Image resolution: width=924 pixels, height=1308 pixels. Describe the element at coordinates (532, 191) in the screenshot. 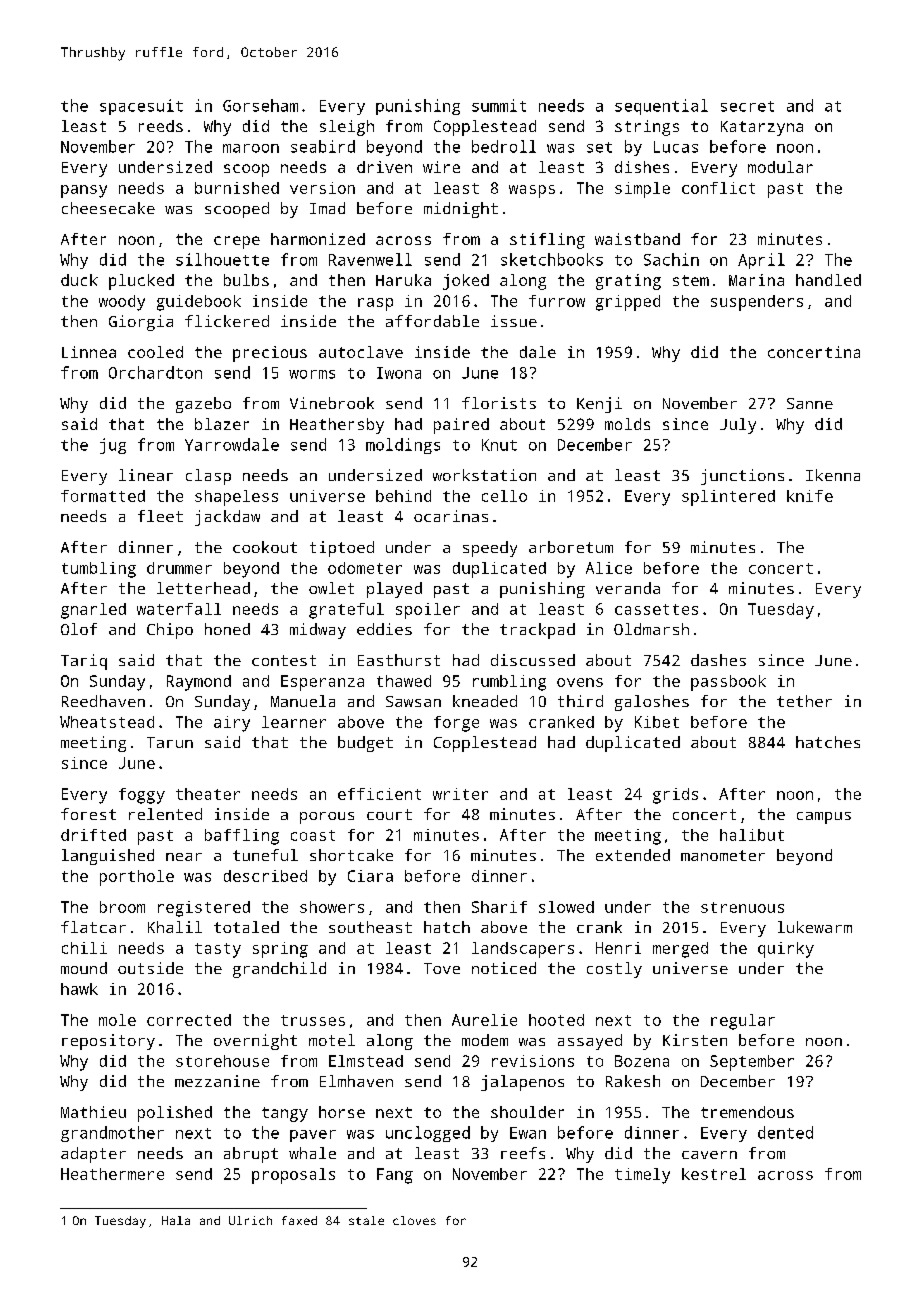

I see `wasps` at that location.
